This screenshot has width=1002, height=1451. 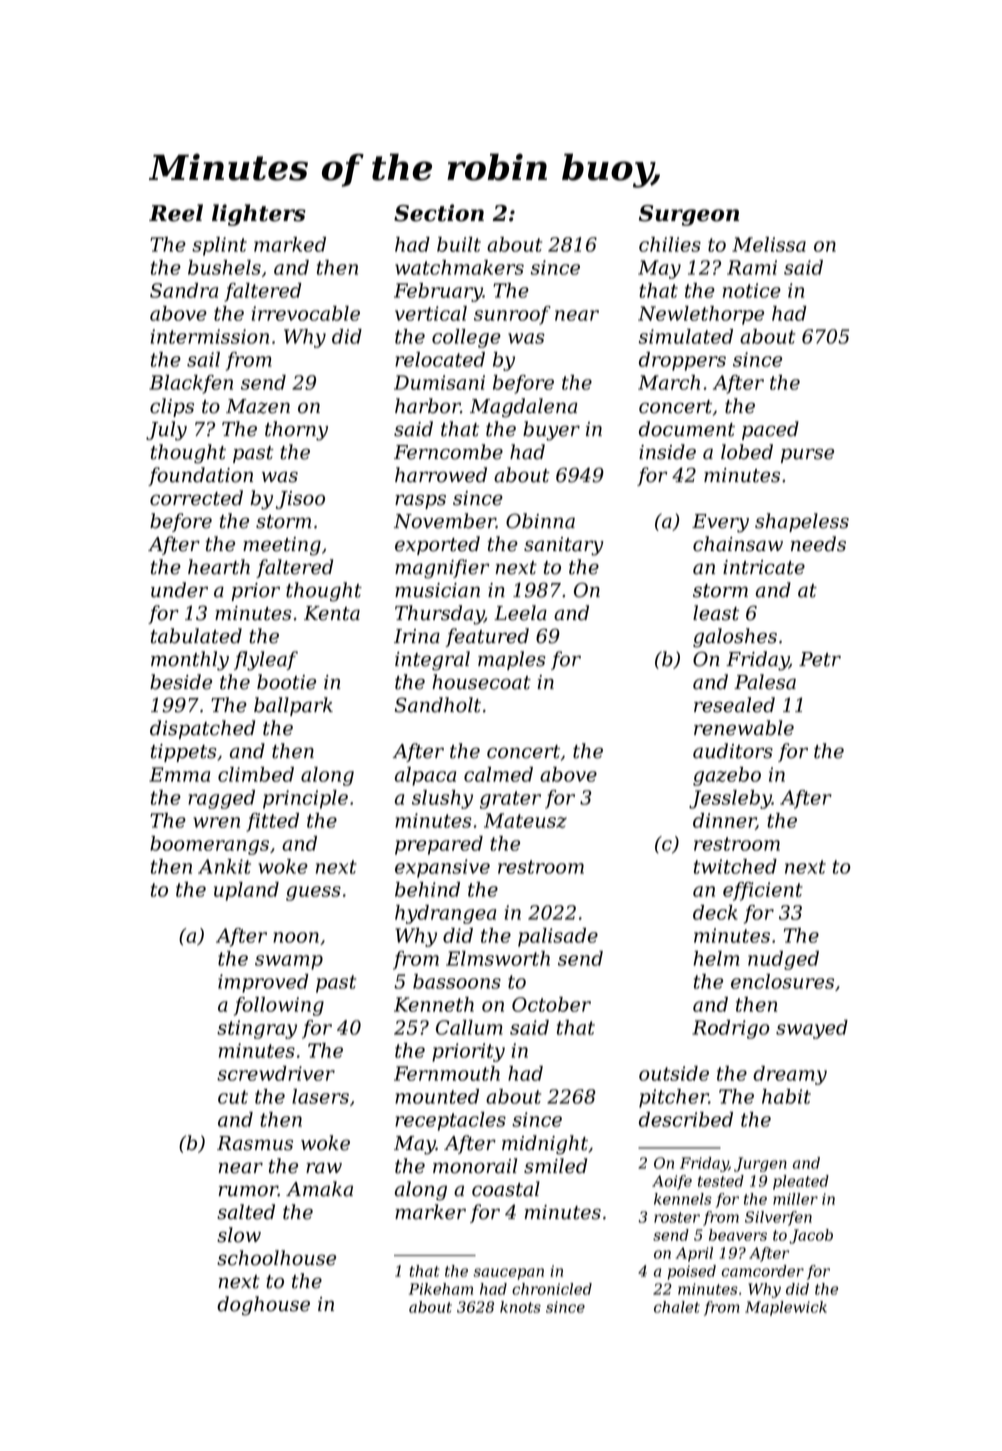 I want to click on knots, so click(x=520, y=1307).
